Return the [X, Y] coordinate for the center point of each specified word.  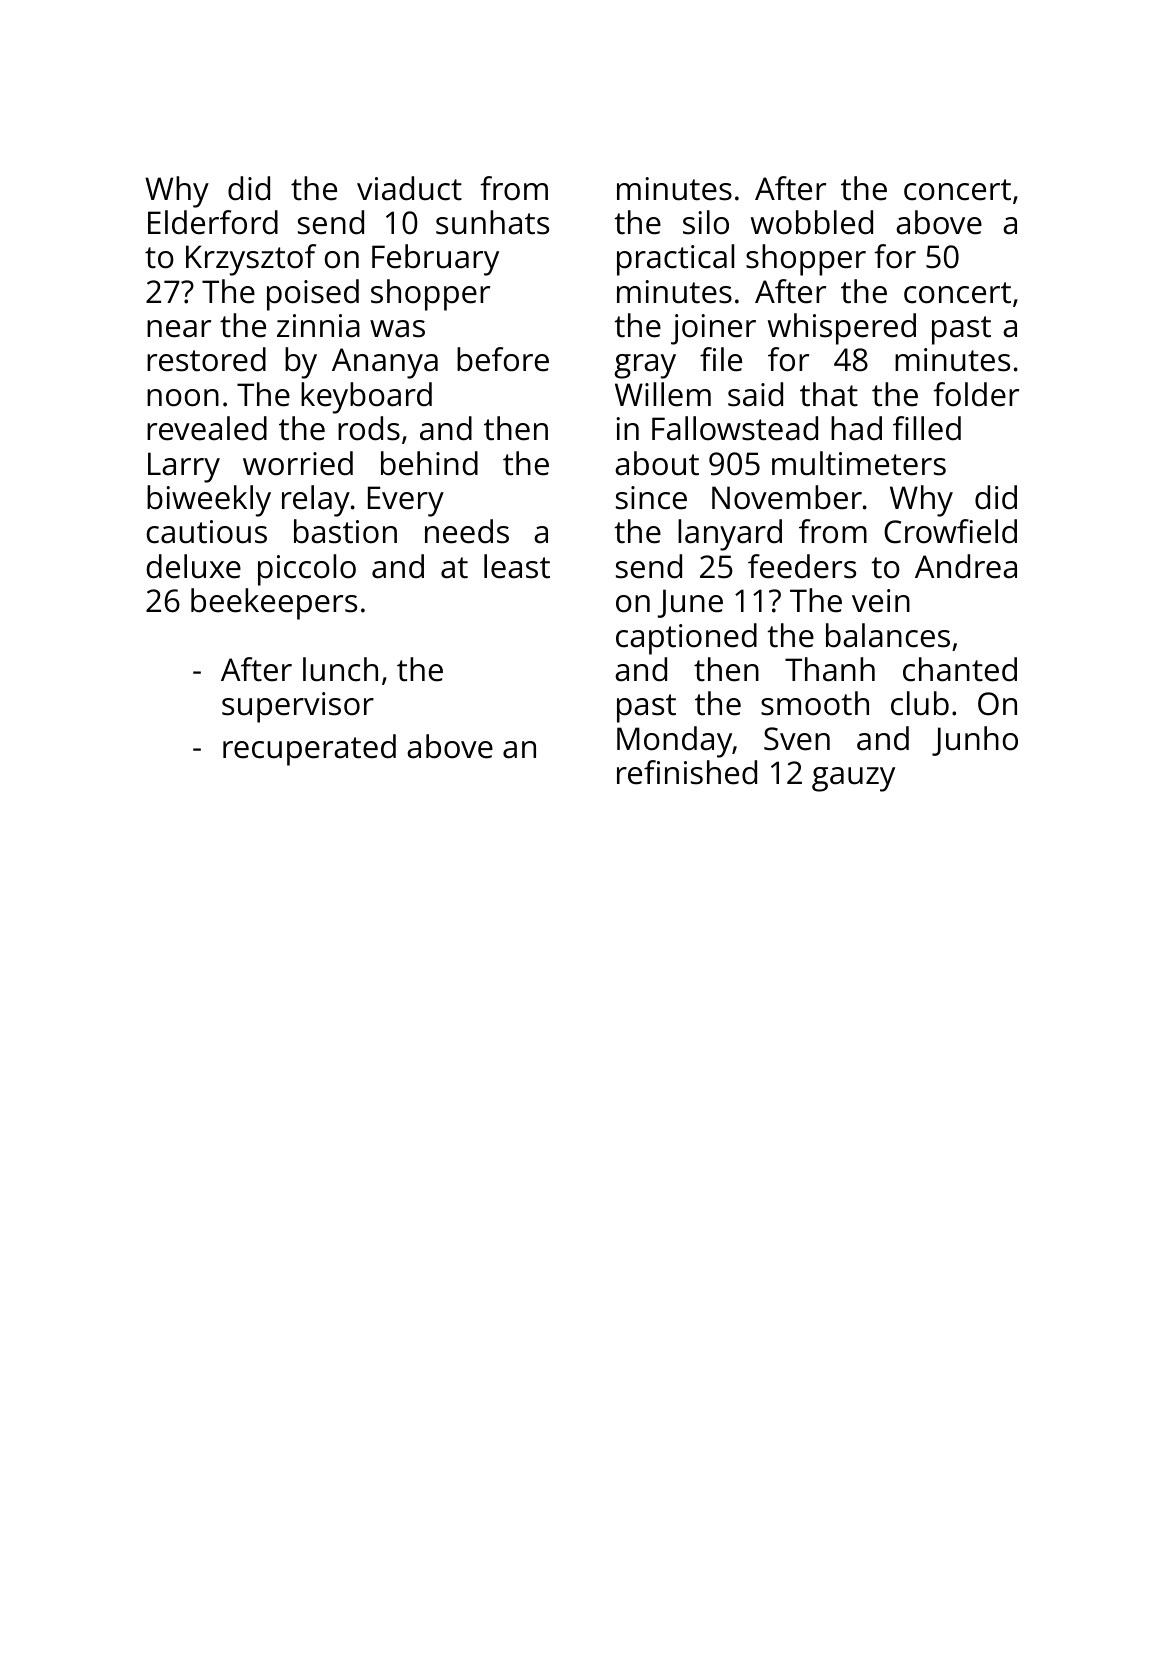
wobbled [812, 222]
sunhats [492, 222]
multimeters [859, 463]
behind [429, 463]
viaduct [409, 188]
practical [675, 260]
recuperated [309, 750]
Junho [975, 741]
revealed [207, 428]
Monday [674, 742]
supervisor [298, 707]
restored [206, 359]
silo [706, 222]
